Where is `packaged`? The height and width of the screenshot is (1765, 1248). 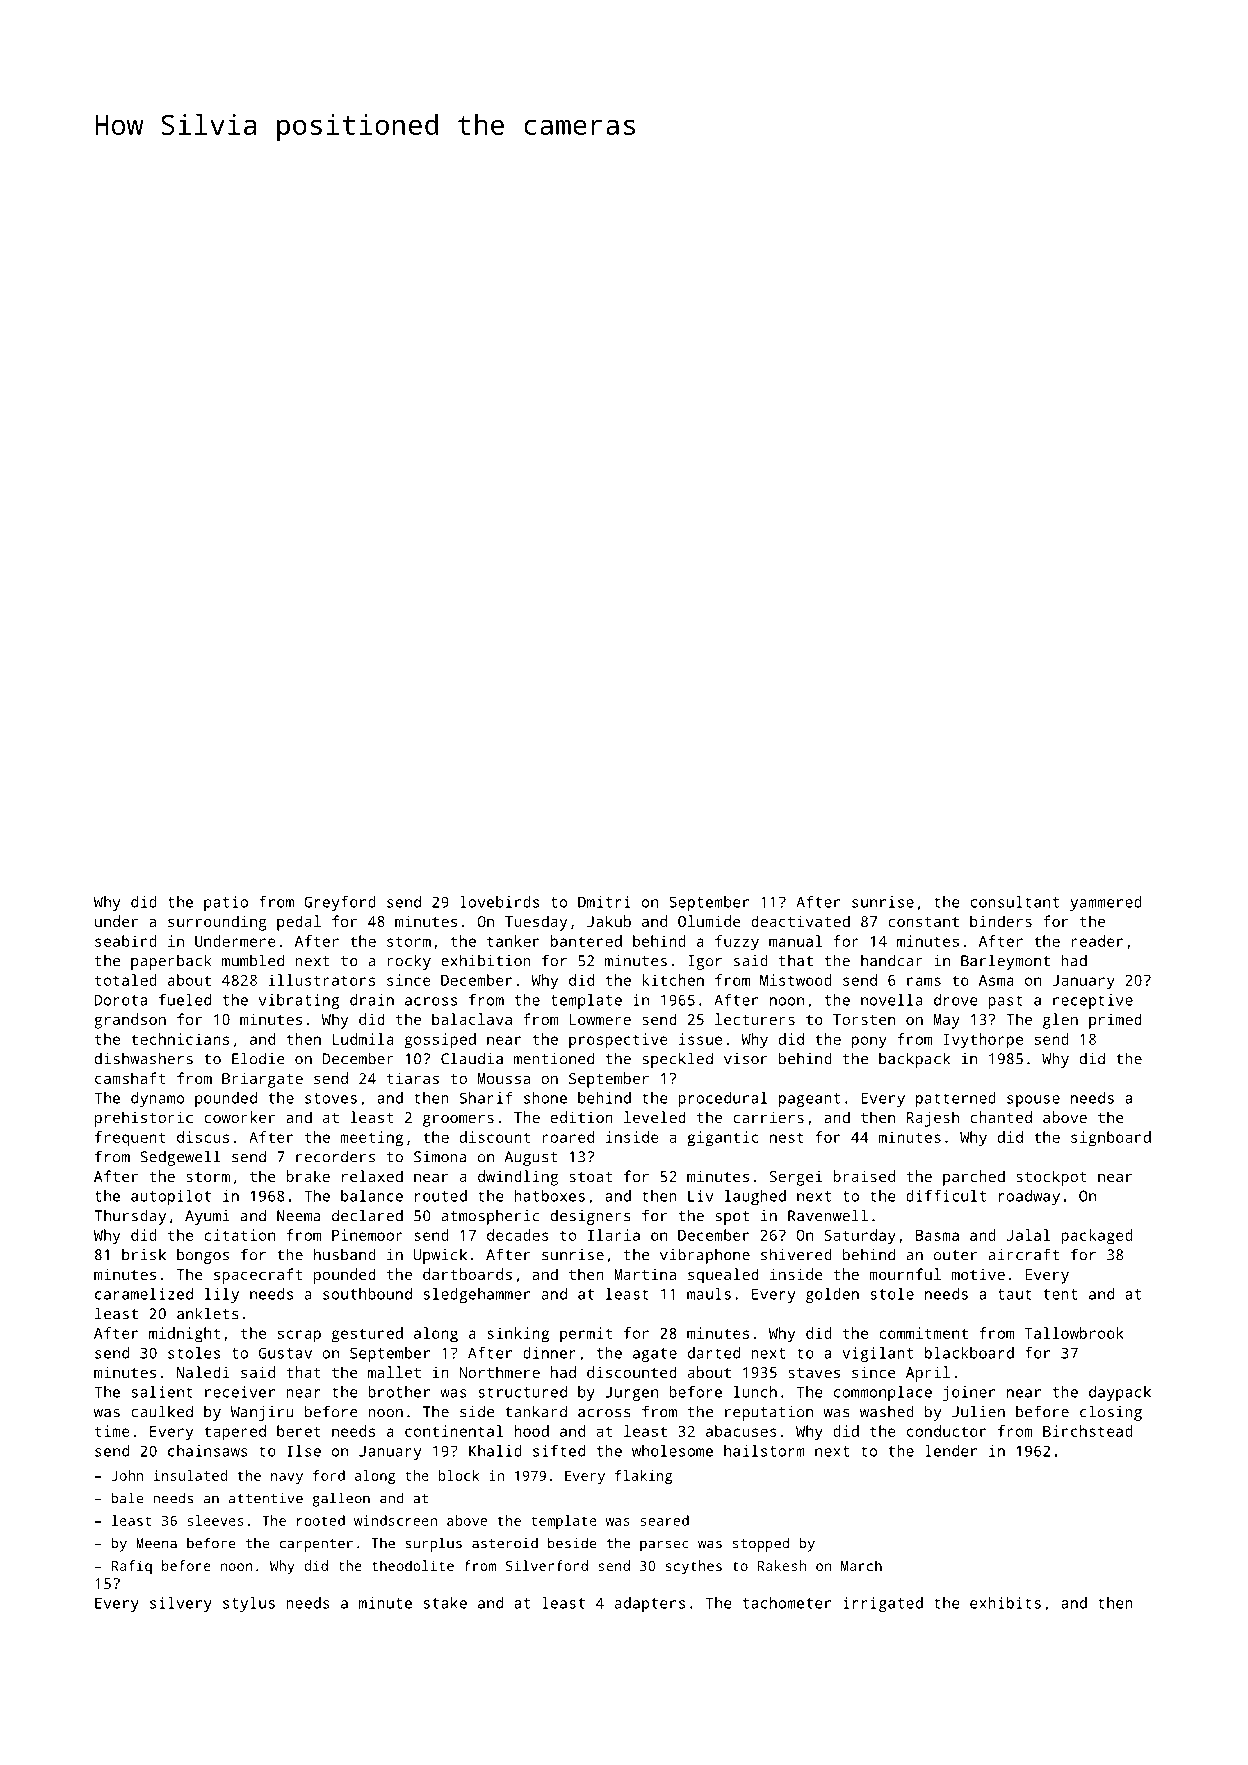
packaged is located at coordinates (1097, 1237).
